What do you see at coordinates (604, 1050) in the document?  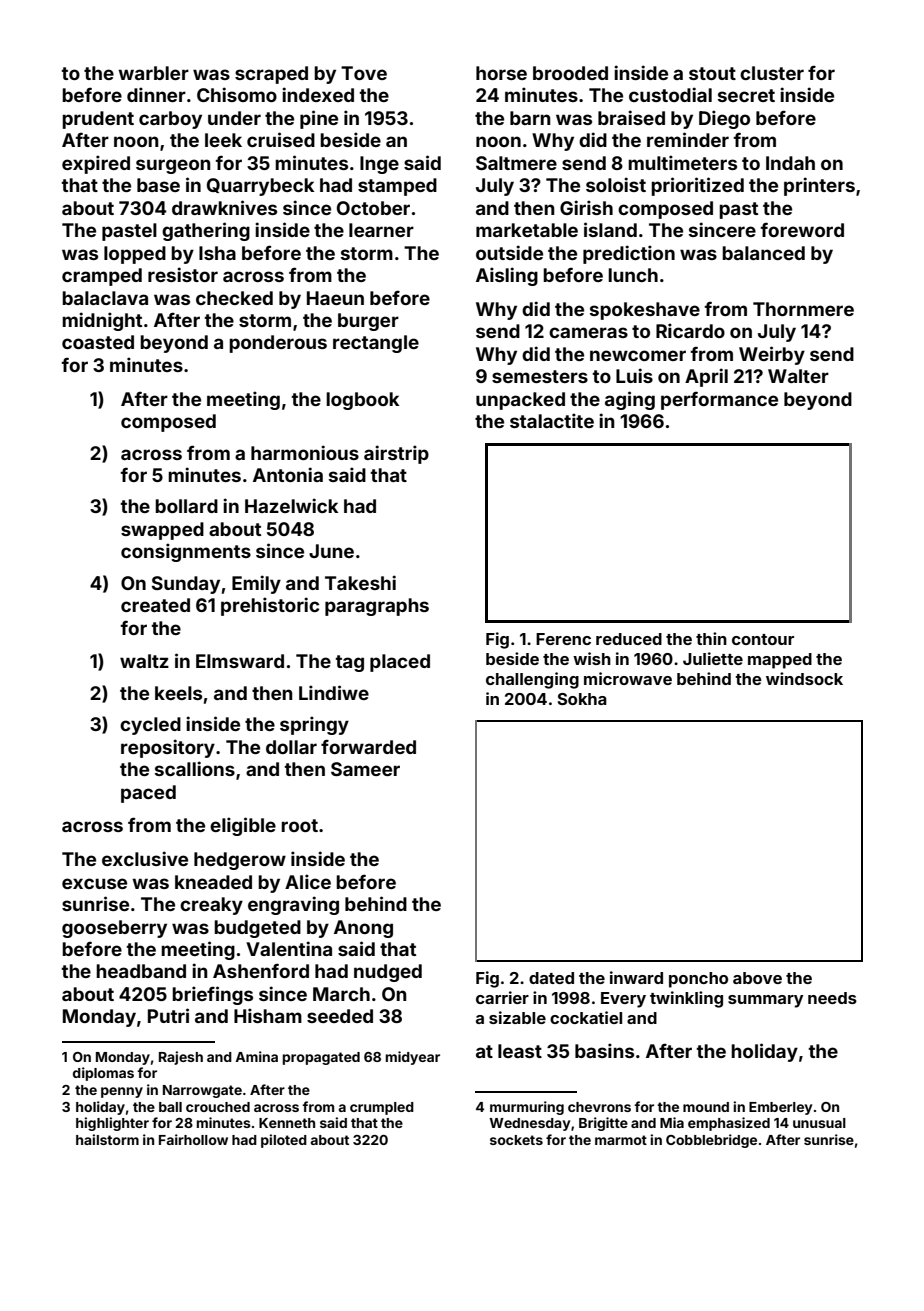 I see `basins` at bounding box center [604, 1050].
